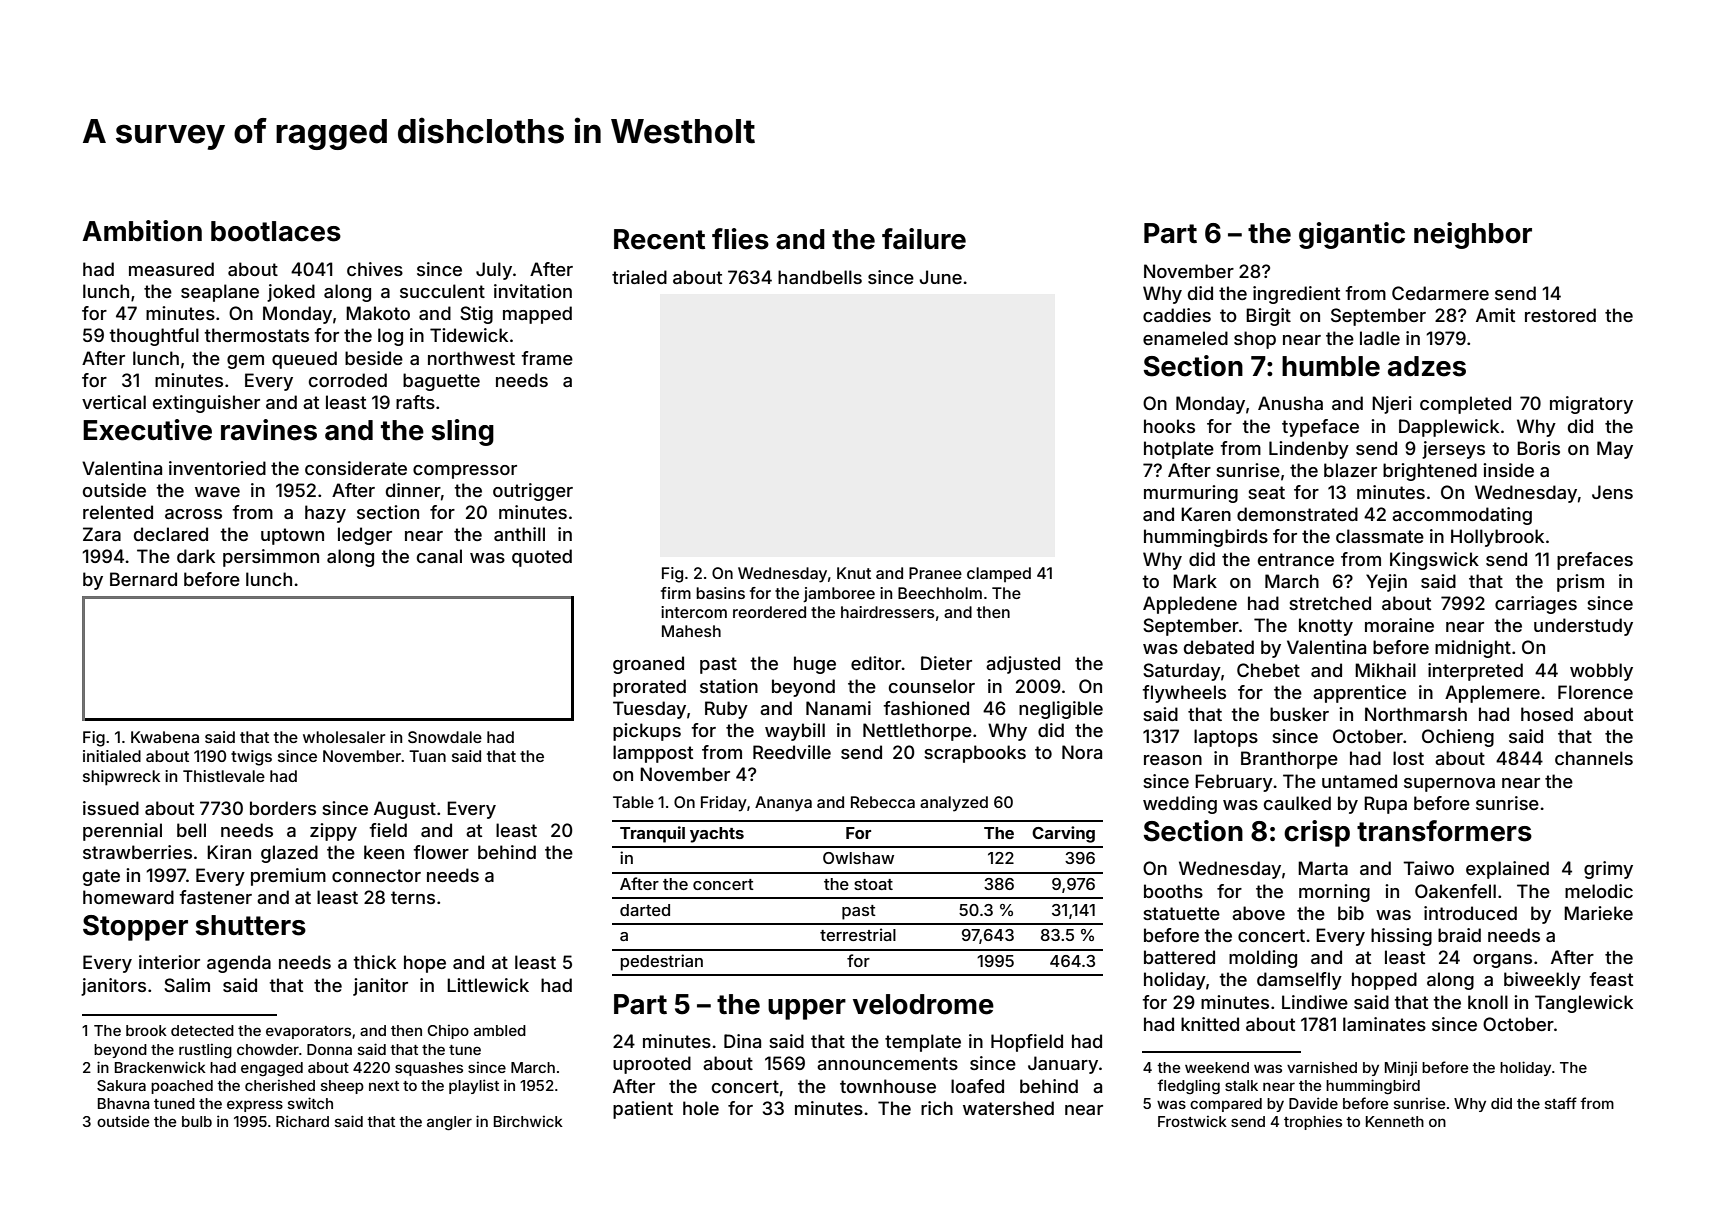  Describe the element at coordinates (676, 593) in the screenshot. I see `firm` at that location.
